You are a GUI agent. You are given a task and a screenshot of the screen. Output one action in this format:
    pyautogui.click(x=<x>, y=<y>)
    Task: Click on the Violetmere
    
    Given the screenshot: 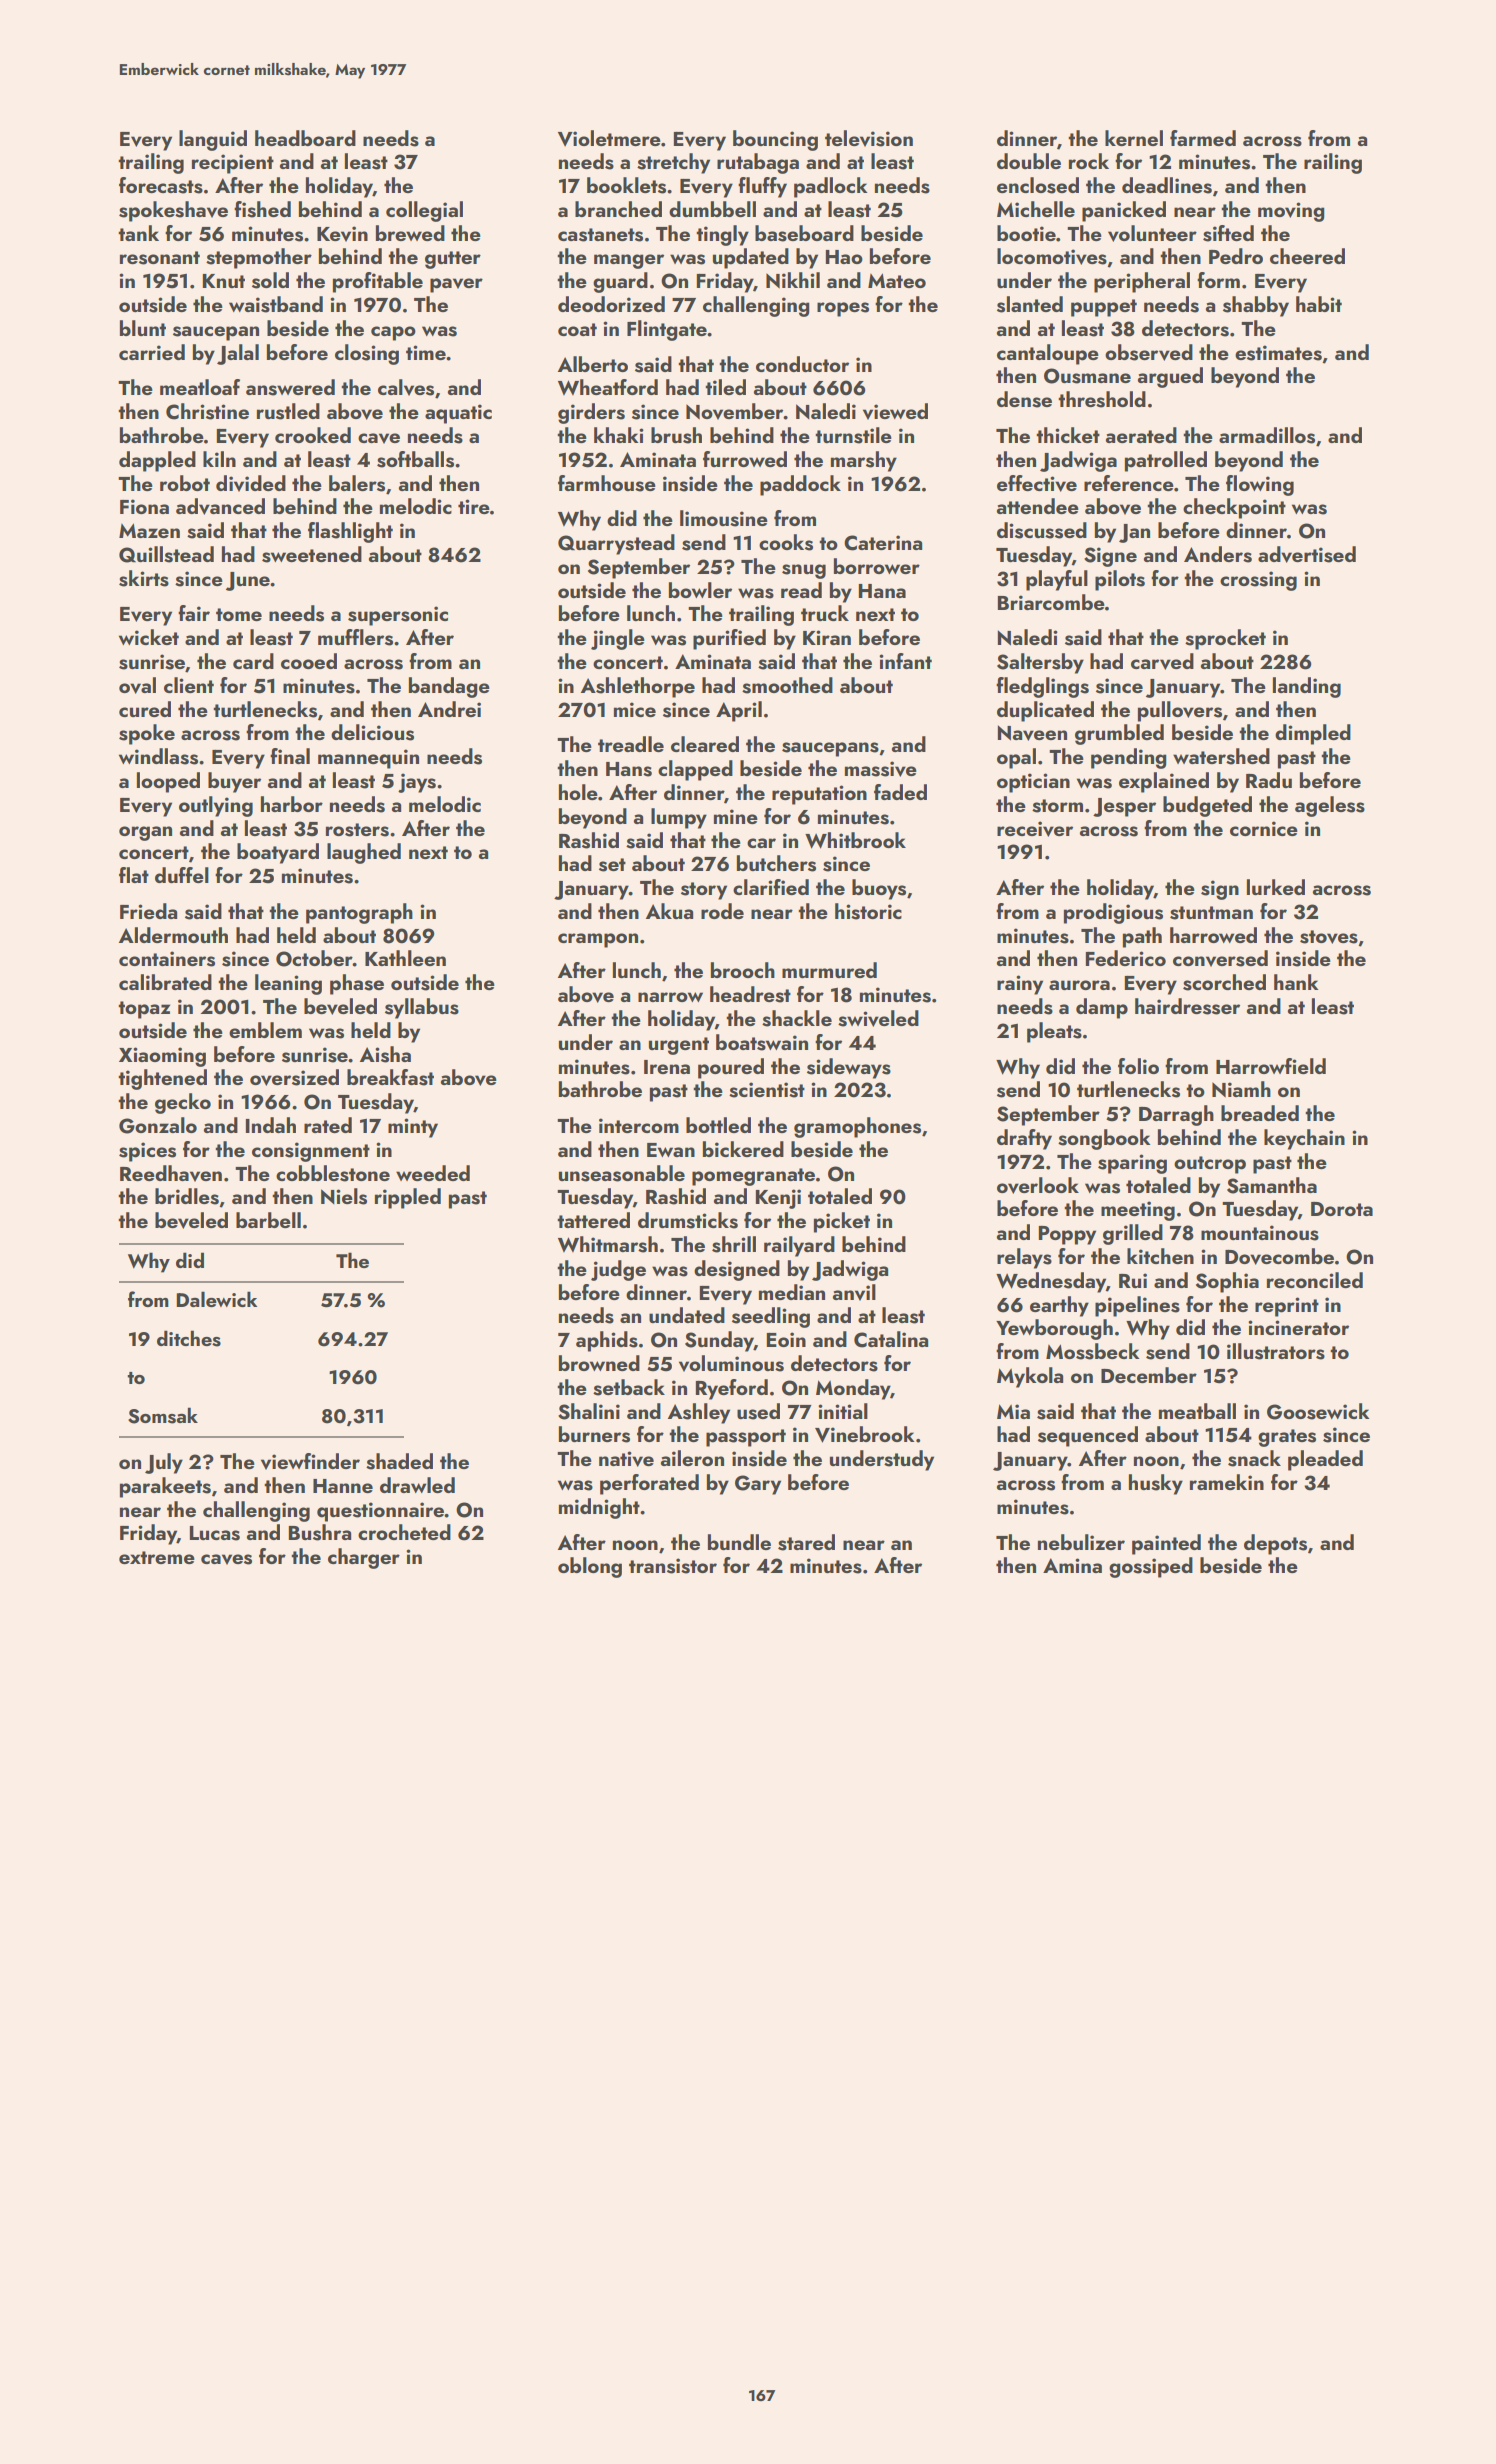 What is the action you would take?
    pyautogui.click(x=609, y=138)
